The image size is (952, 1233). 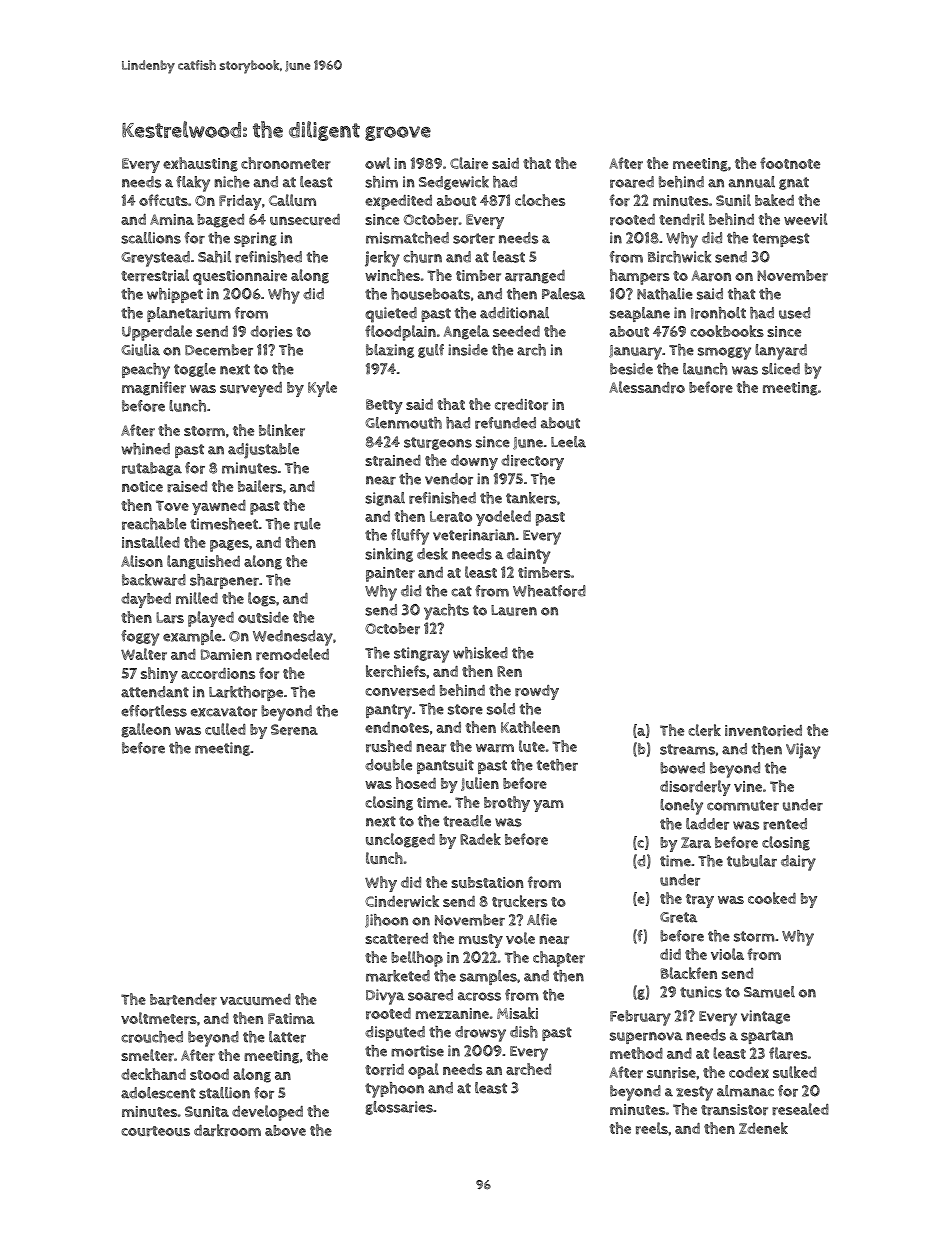 I want to click on exhausting, so click(x=200, y=164).
